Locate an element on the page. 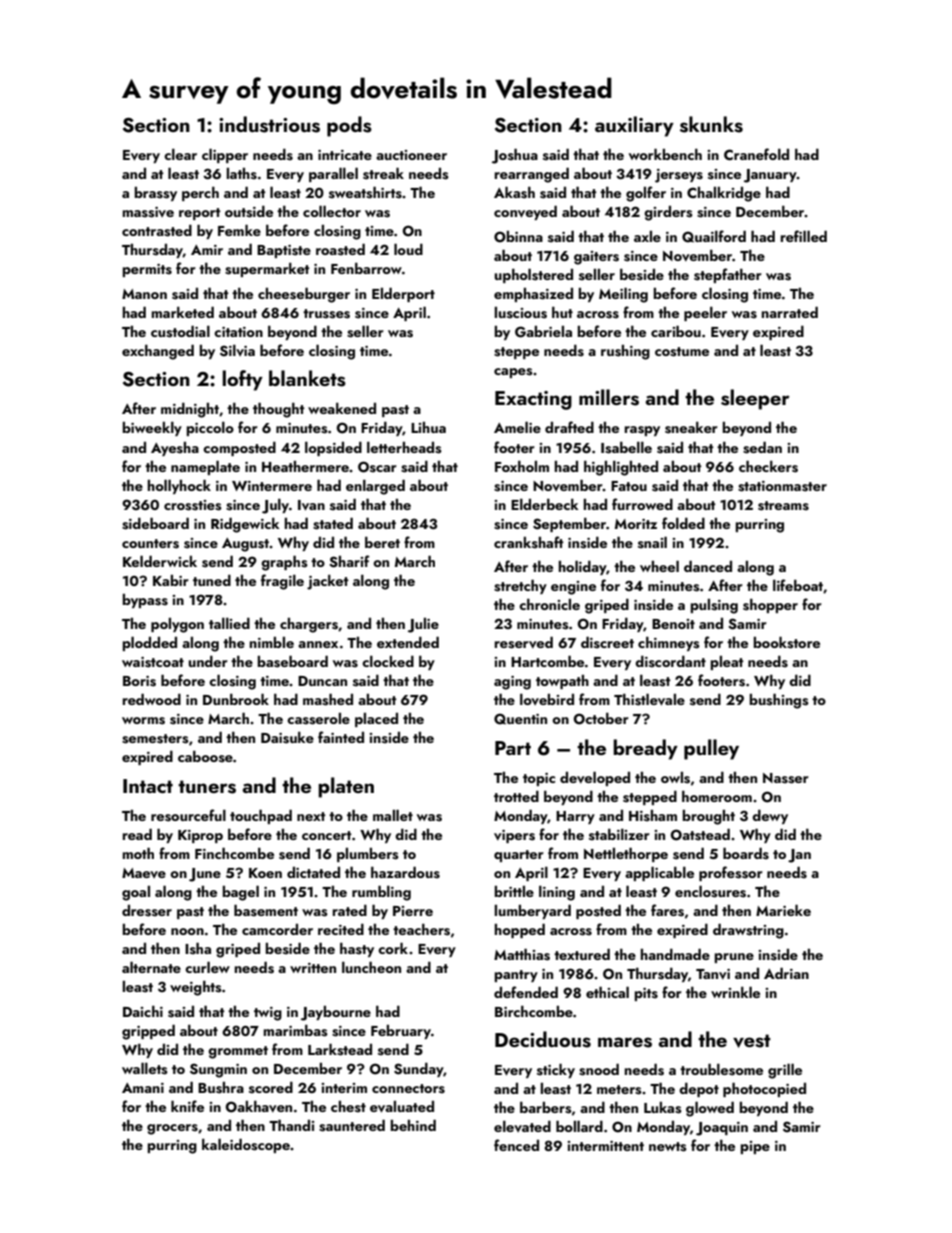  fenced is located at coordinates (516, 1145).
